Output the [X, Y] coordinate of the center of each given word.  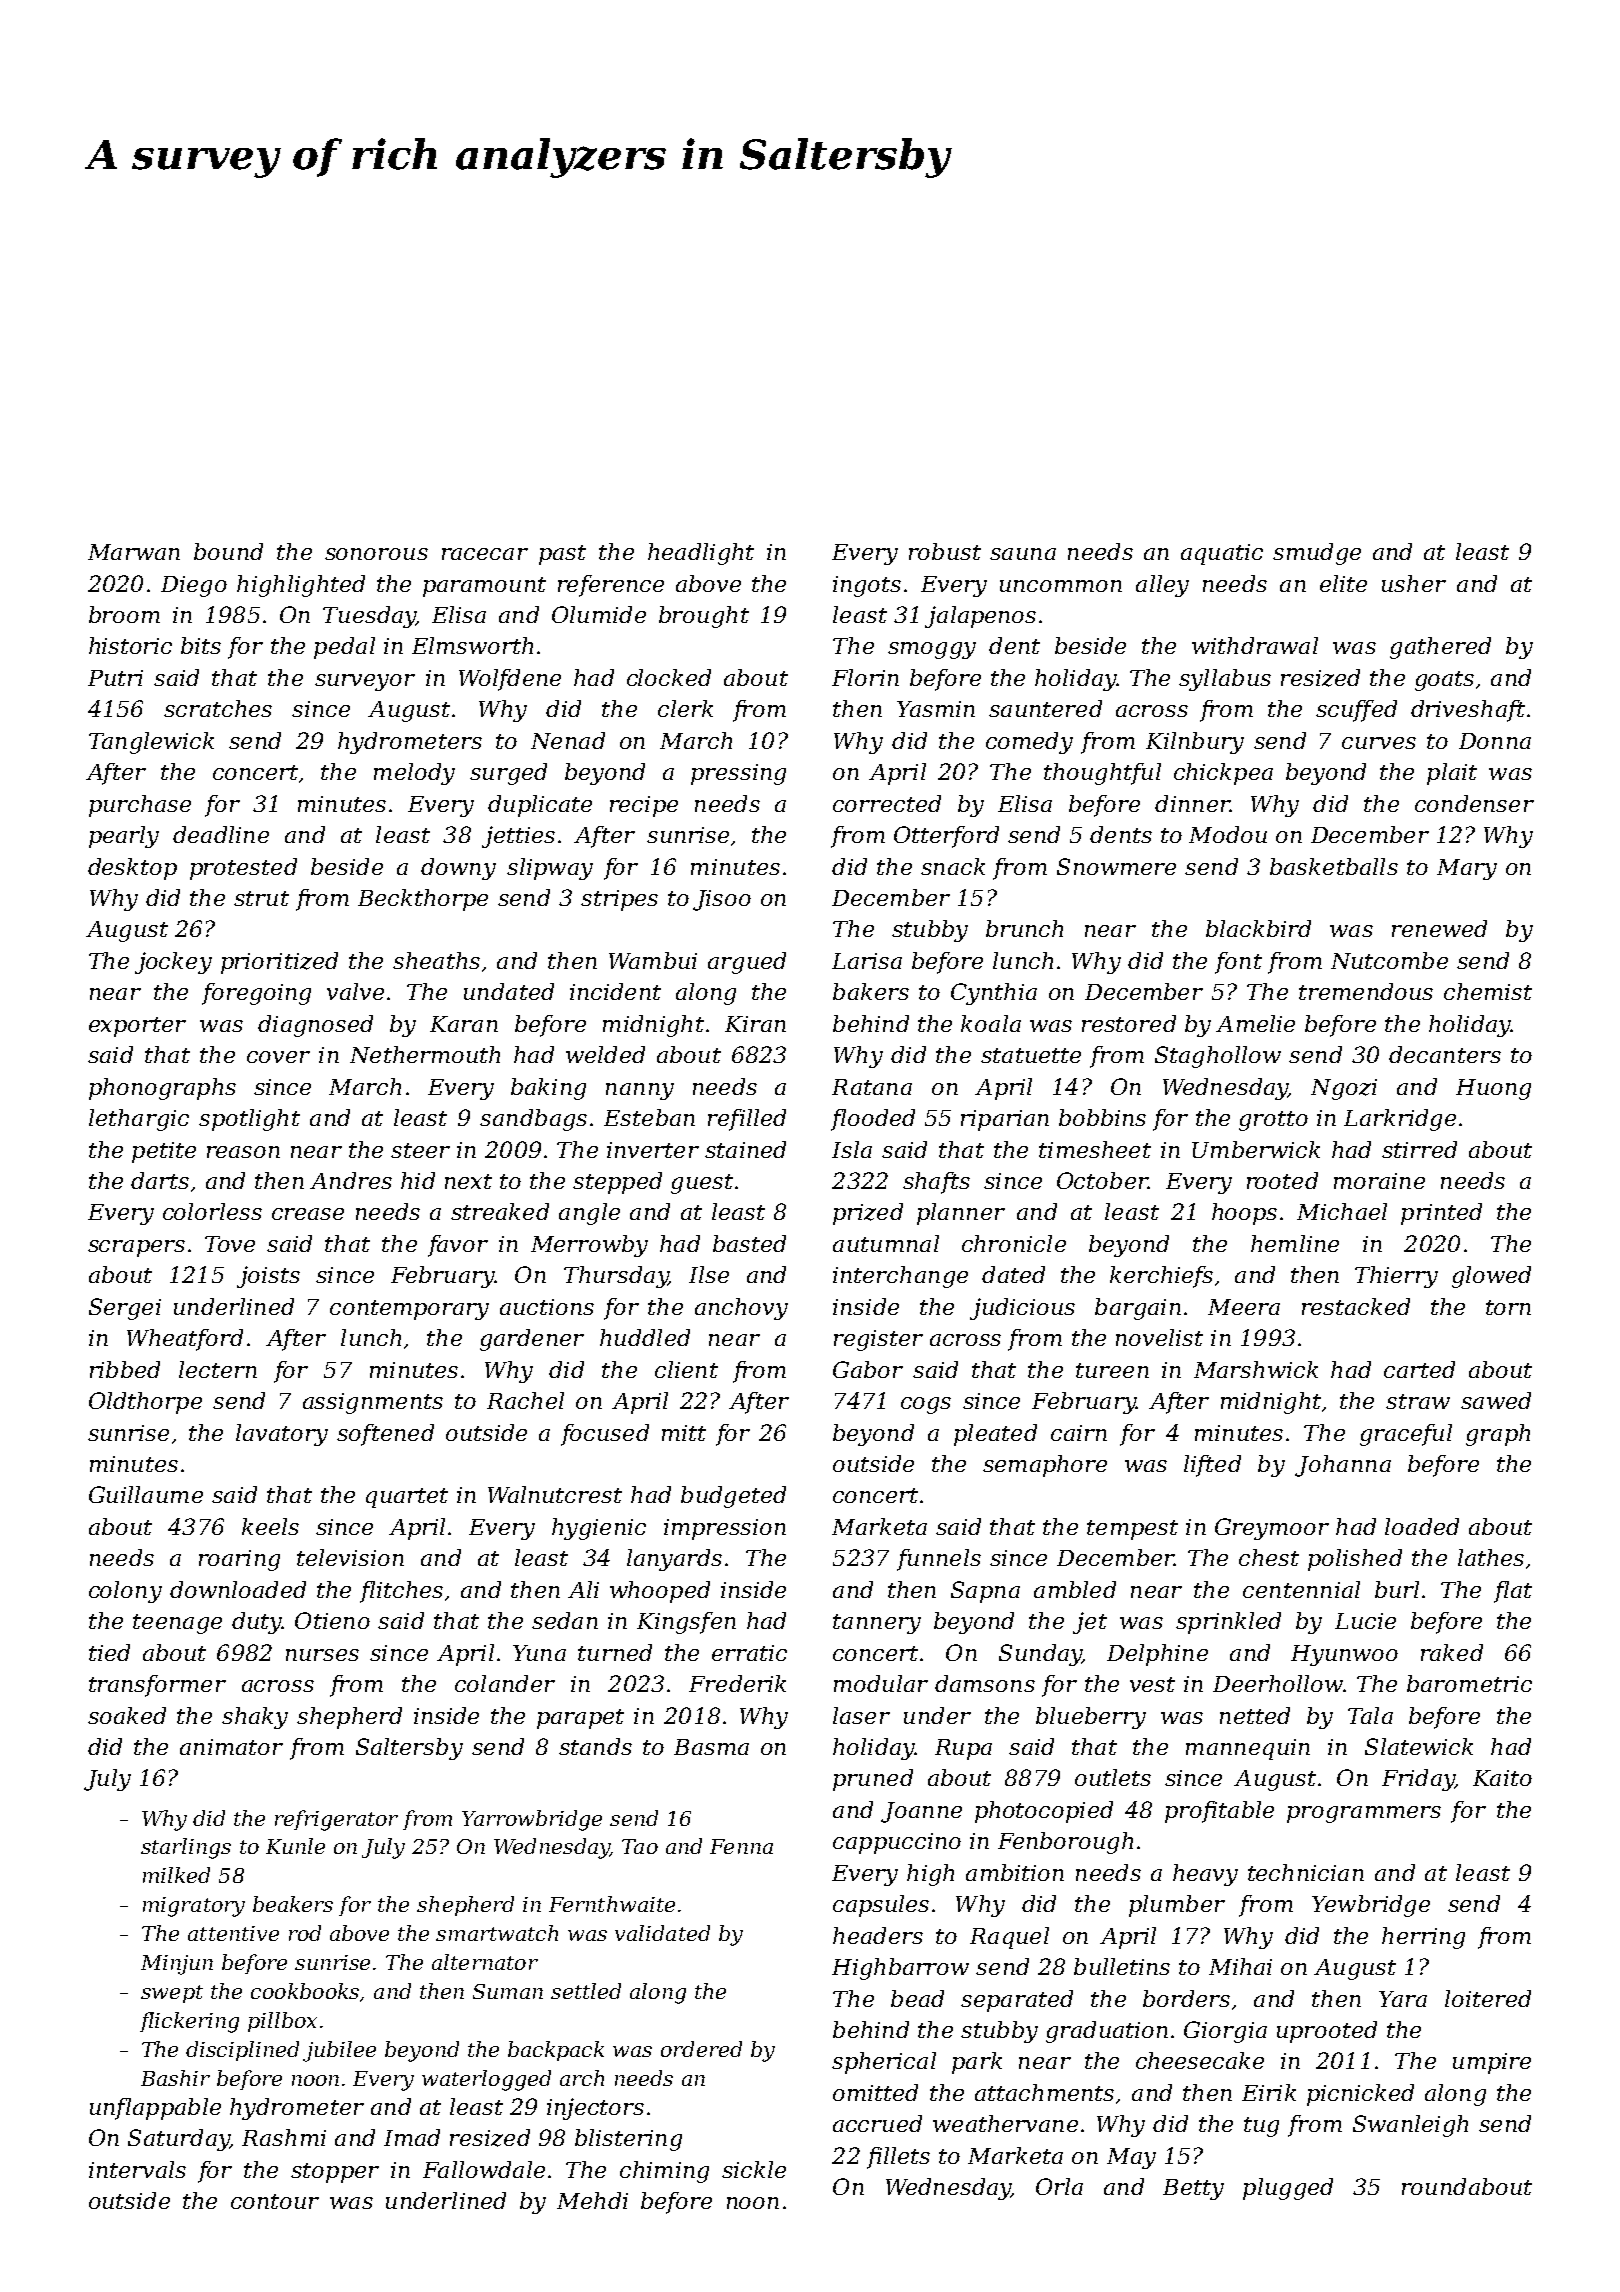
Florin [865, 677]
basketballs [1334, 866]
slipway [550, 869]
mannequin [1248, 1749]
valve [355, 991]
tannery [877, 1624]
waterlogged [486, 2080]
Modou [1228, 834]
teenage [177, 1624]
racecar [485, 554]
